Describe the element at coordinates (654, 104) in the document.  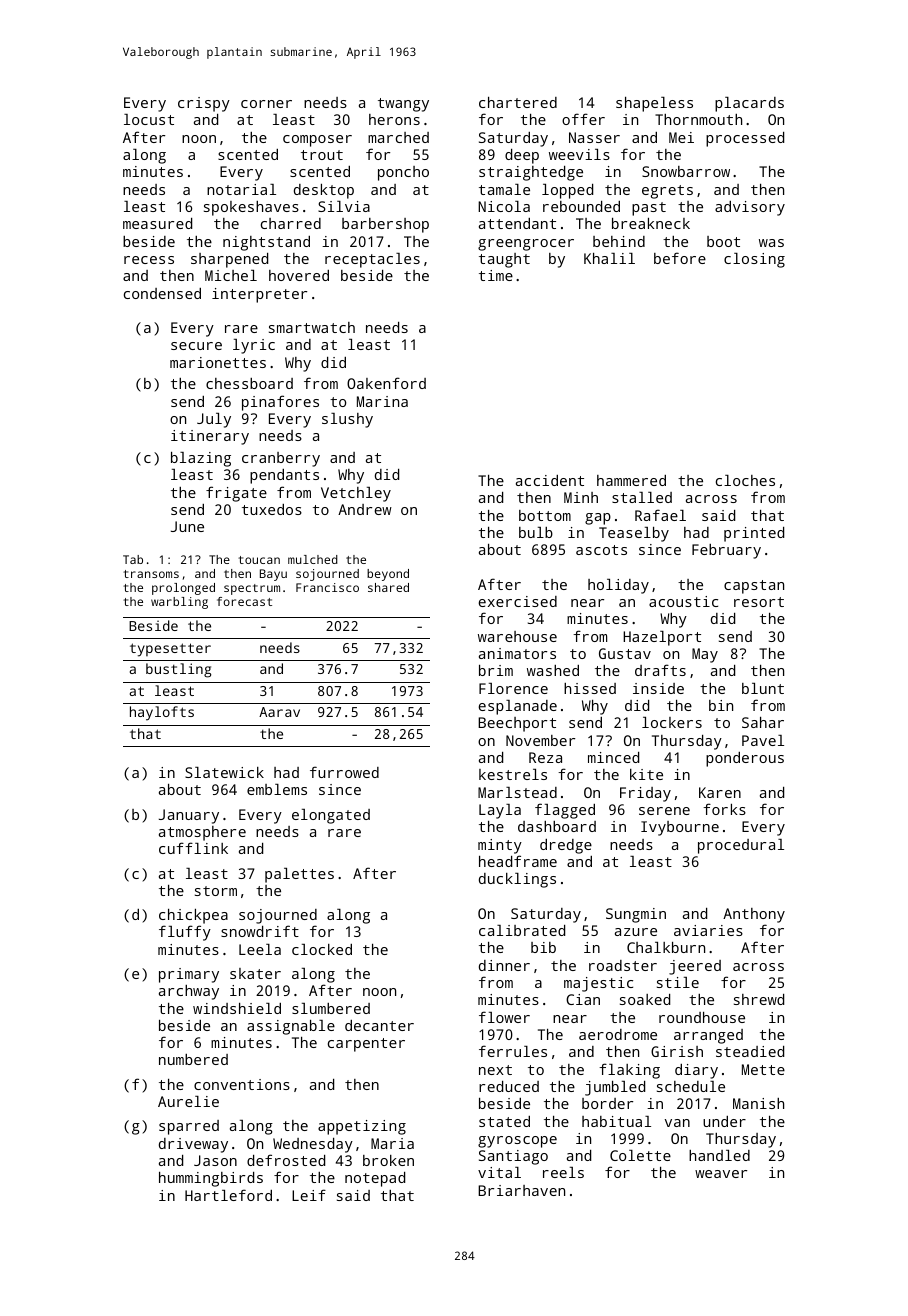
I see `shapeless` at that location.
